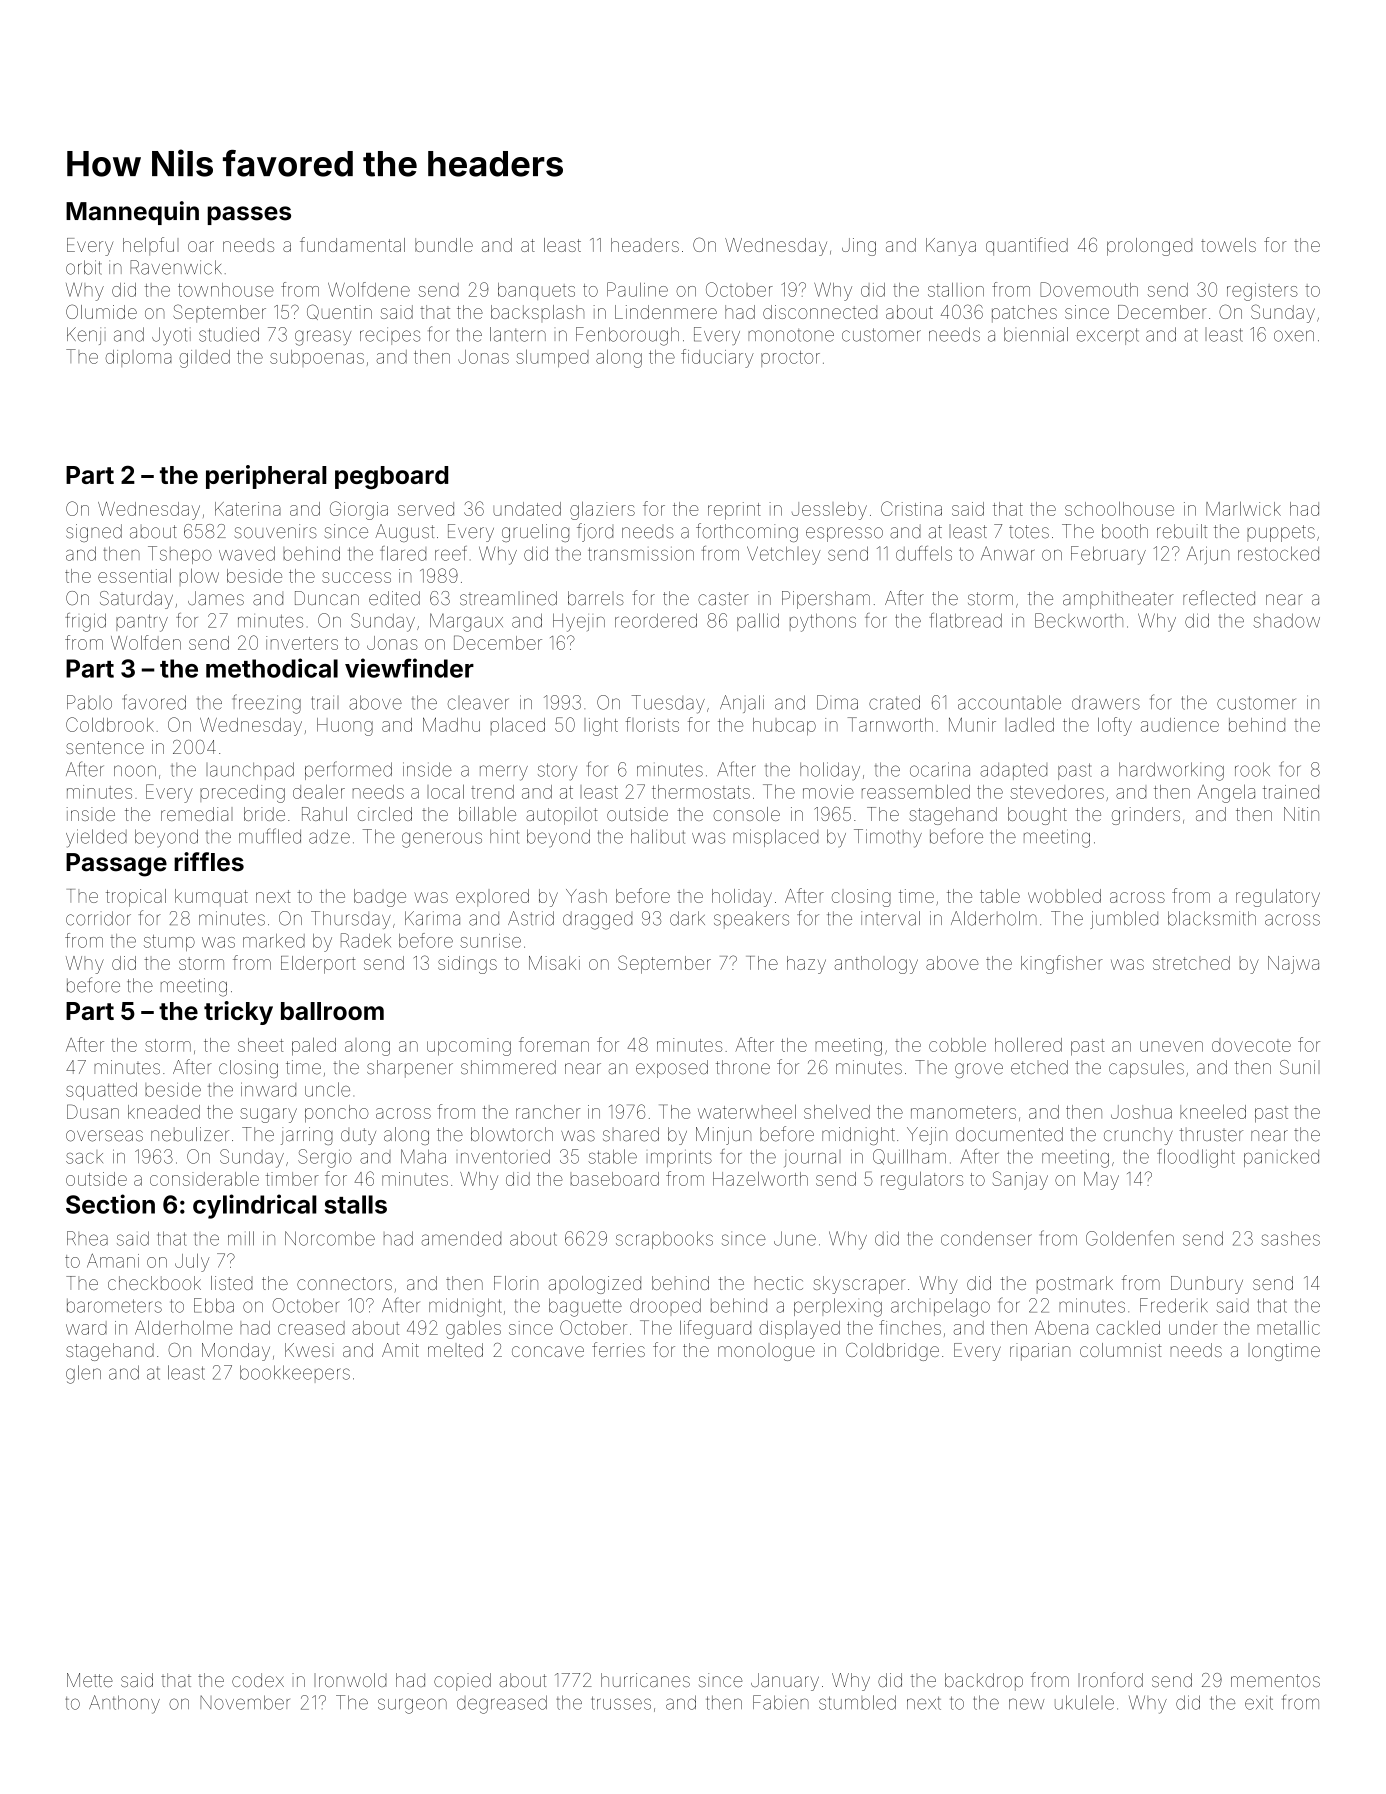 This screenshot has height=1794, width=1386. Describe the element at coordinates (249, 215) in the screenshot. I see `passes` at that location.
